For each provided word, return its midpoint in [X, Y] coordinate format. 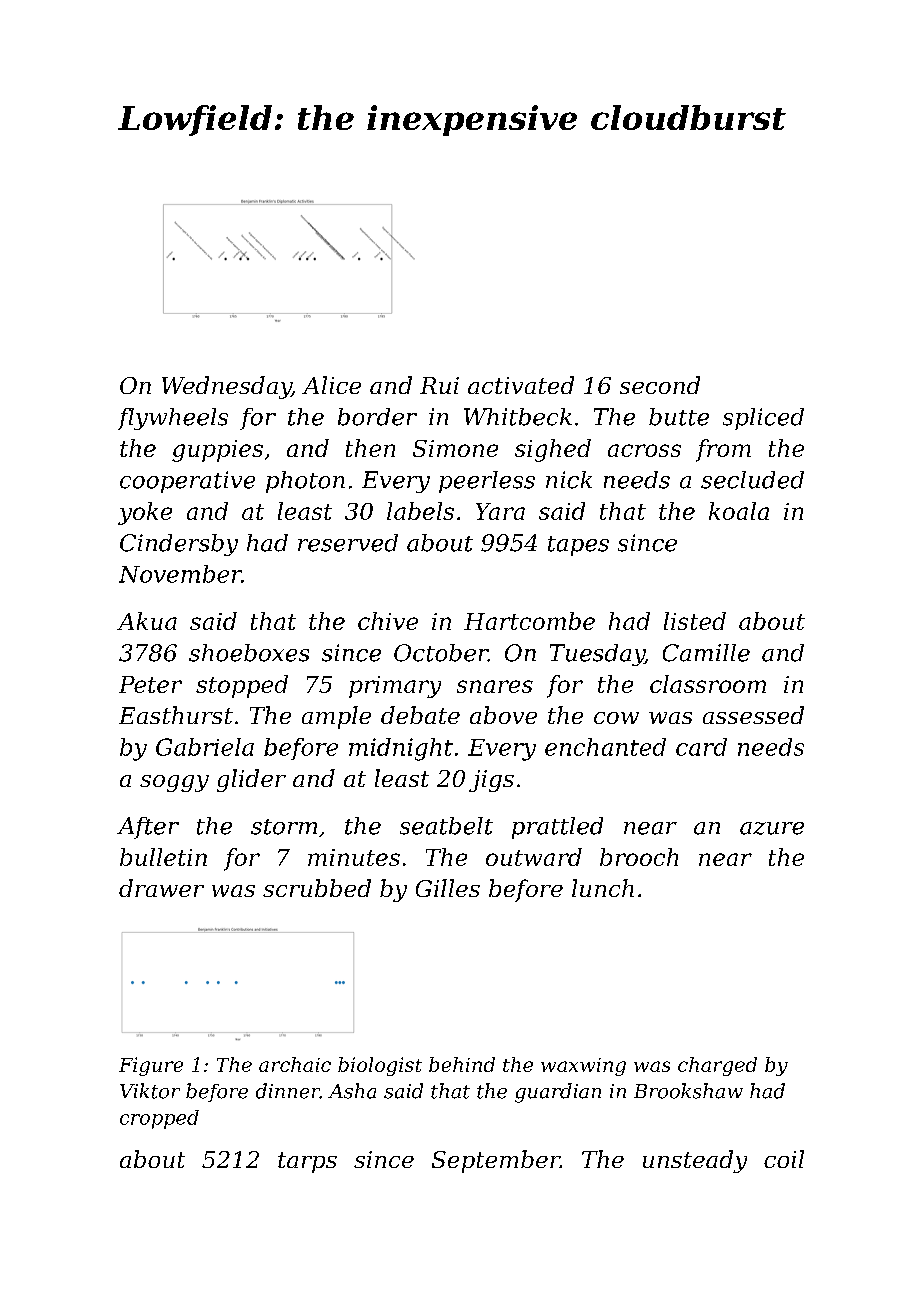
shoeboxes [249, 653]
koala [739, 511]
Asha [352, 1091]
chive [388, 621]
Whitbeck [518, 417]
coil [784, 1159]
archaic [295, 1064]
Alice [331, 385]
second [660, 385]
